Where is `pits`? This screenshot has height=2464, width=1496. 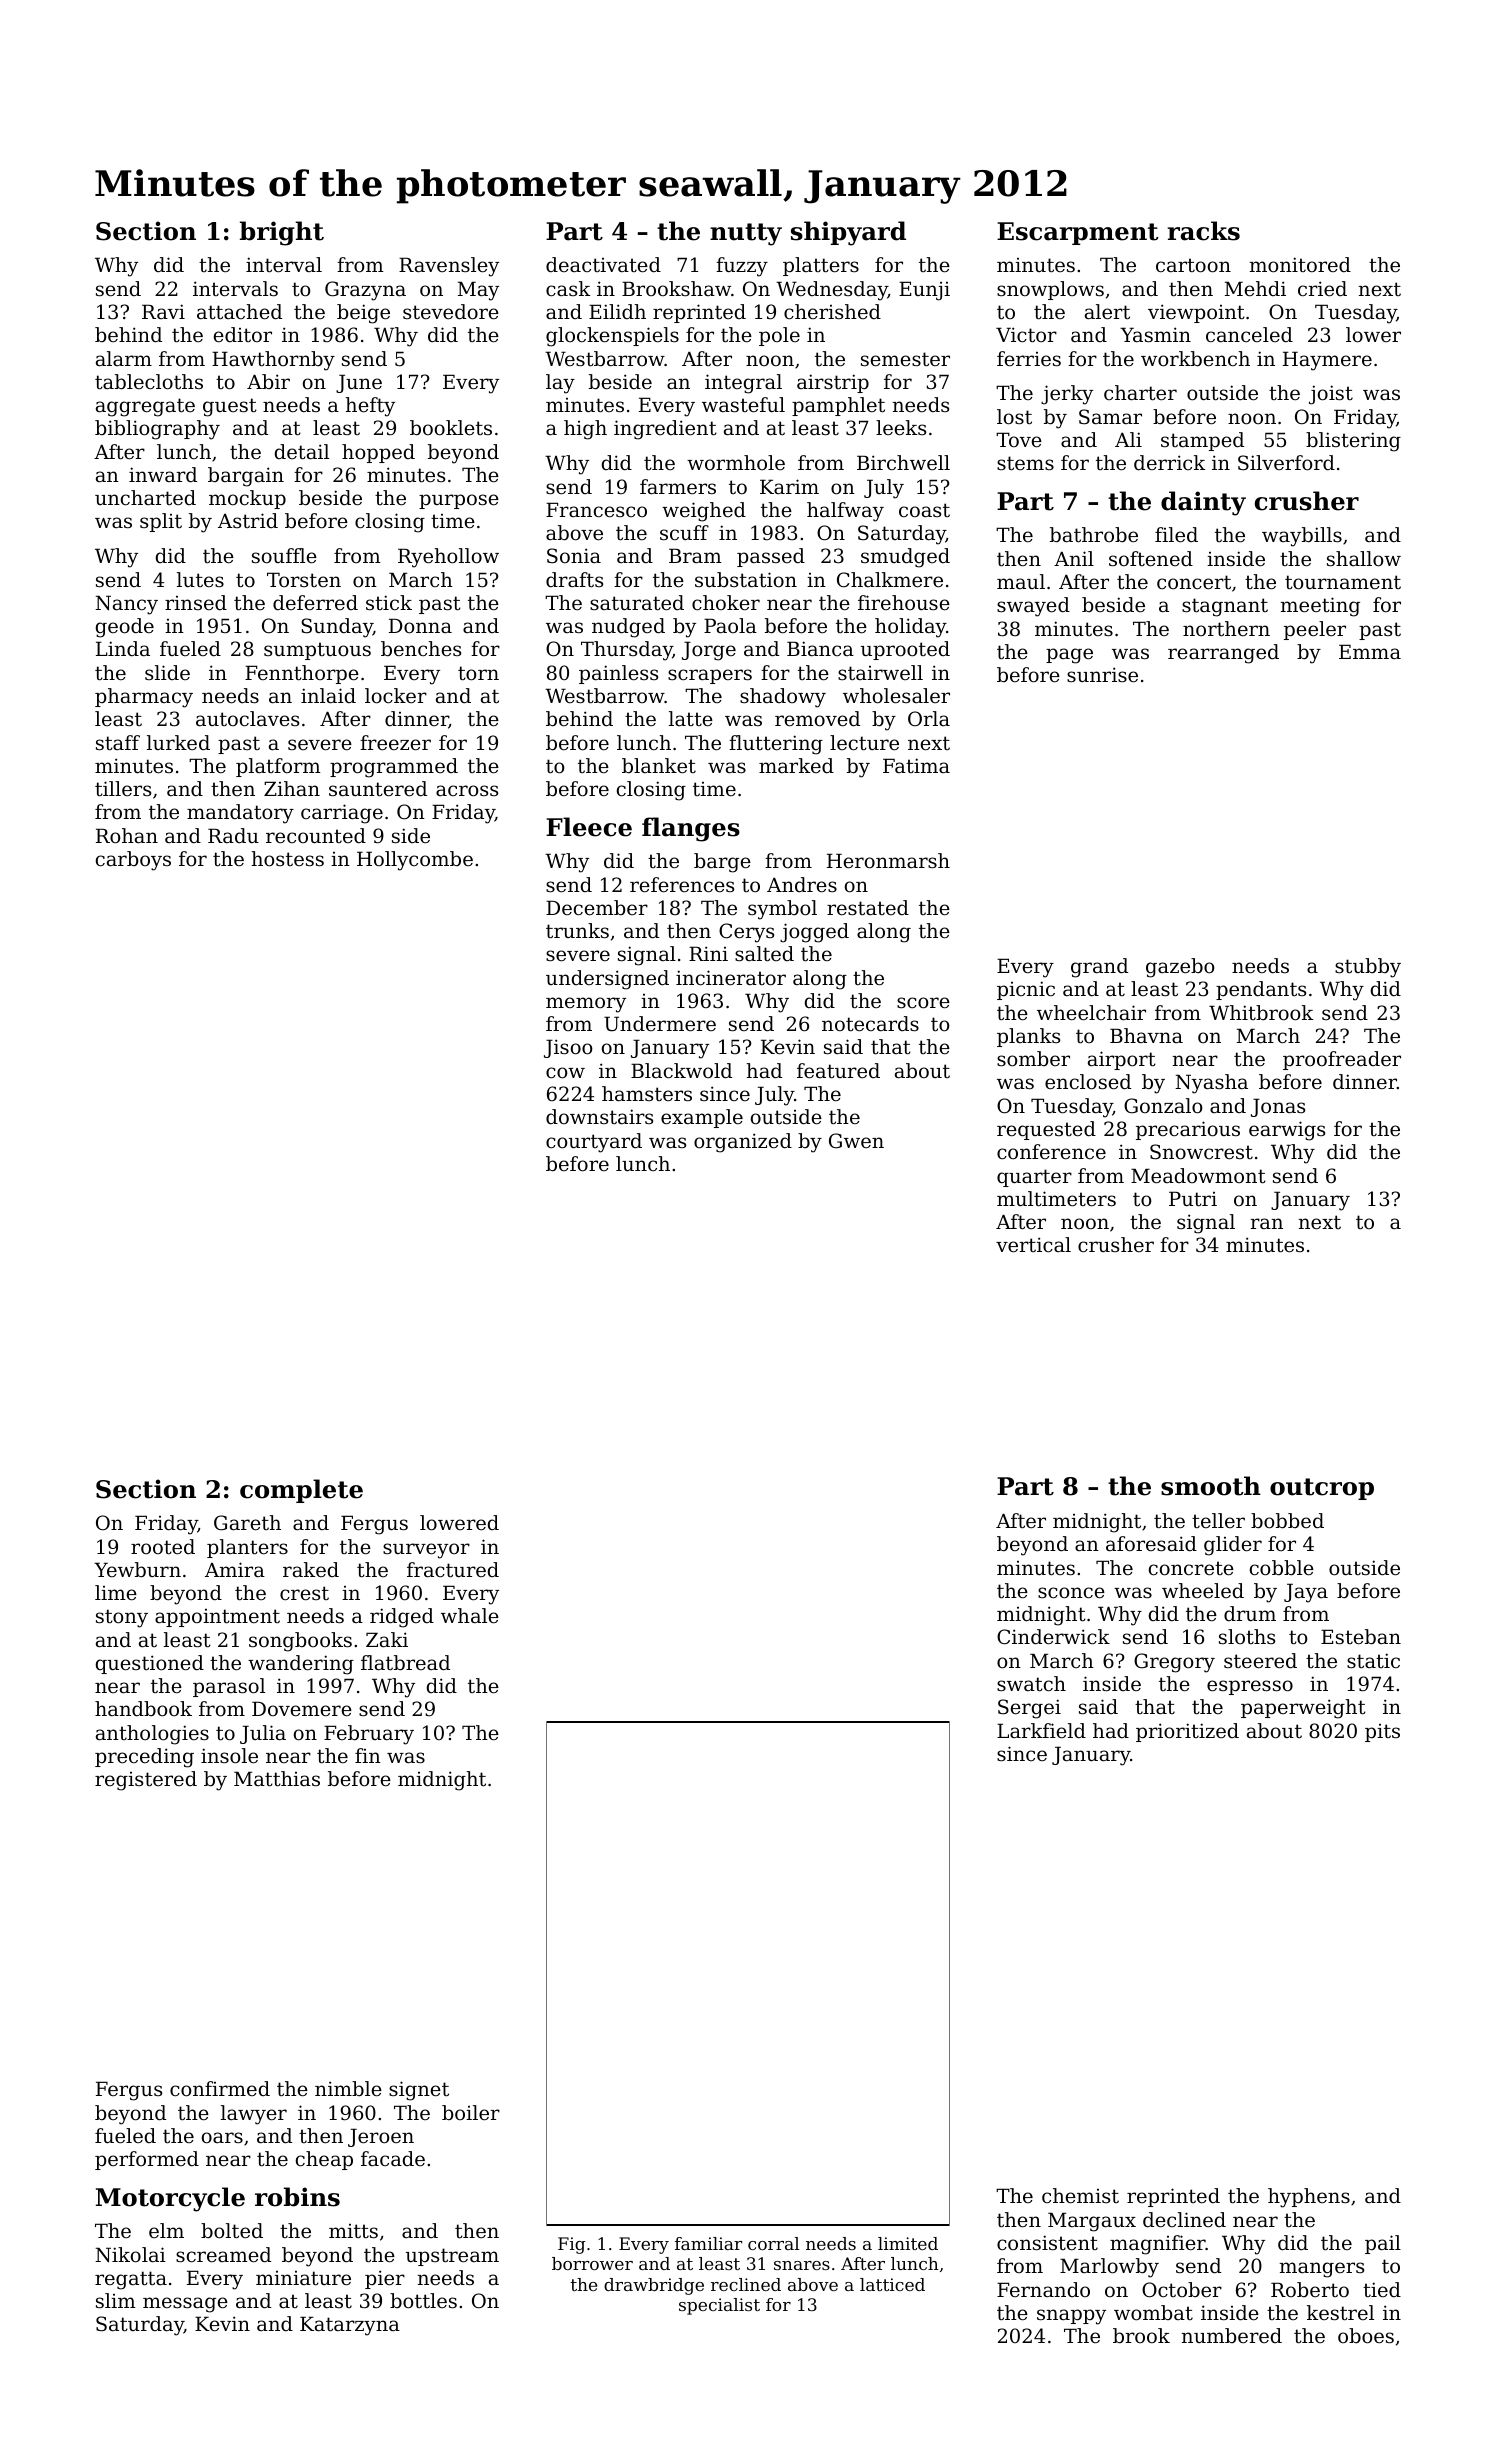
pits is located at coordinates (1382, 1733).
